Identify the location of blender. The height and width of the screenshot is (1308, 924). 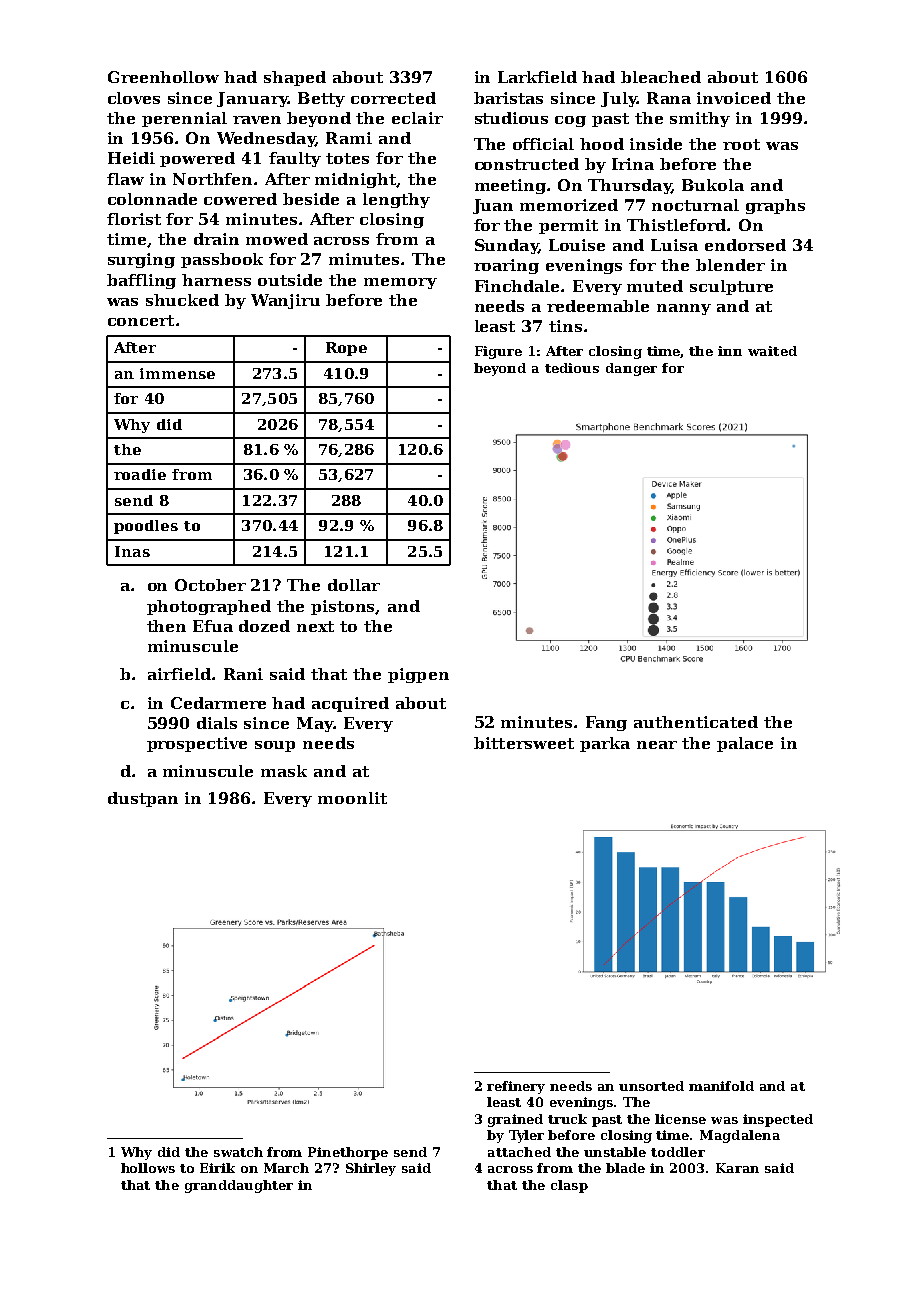
(730, 265).
